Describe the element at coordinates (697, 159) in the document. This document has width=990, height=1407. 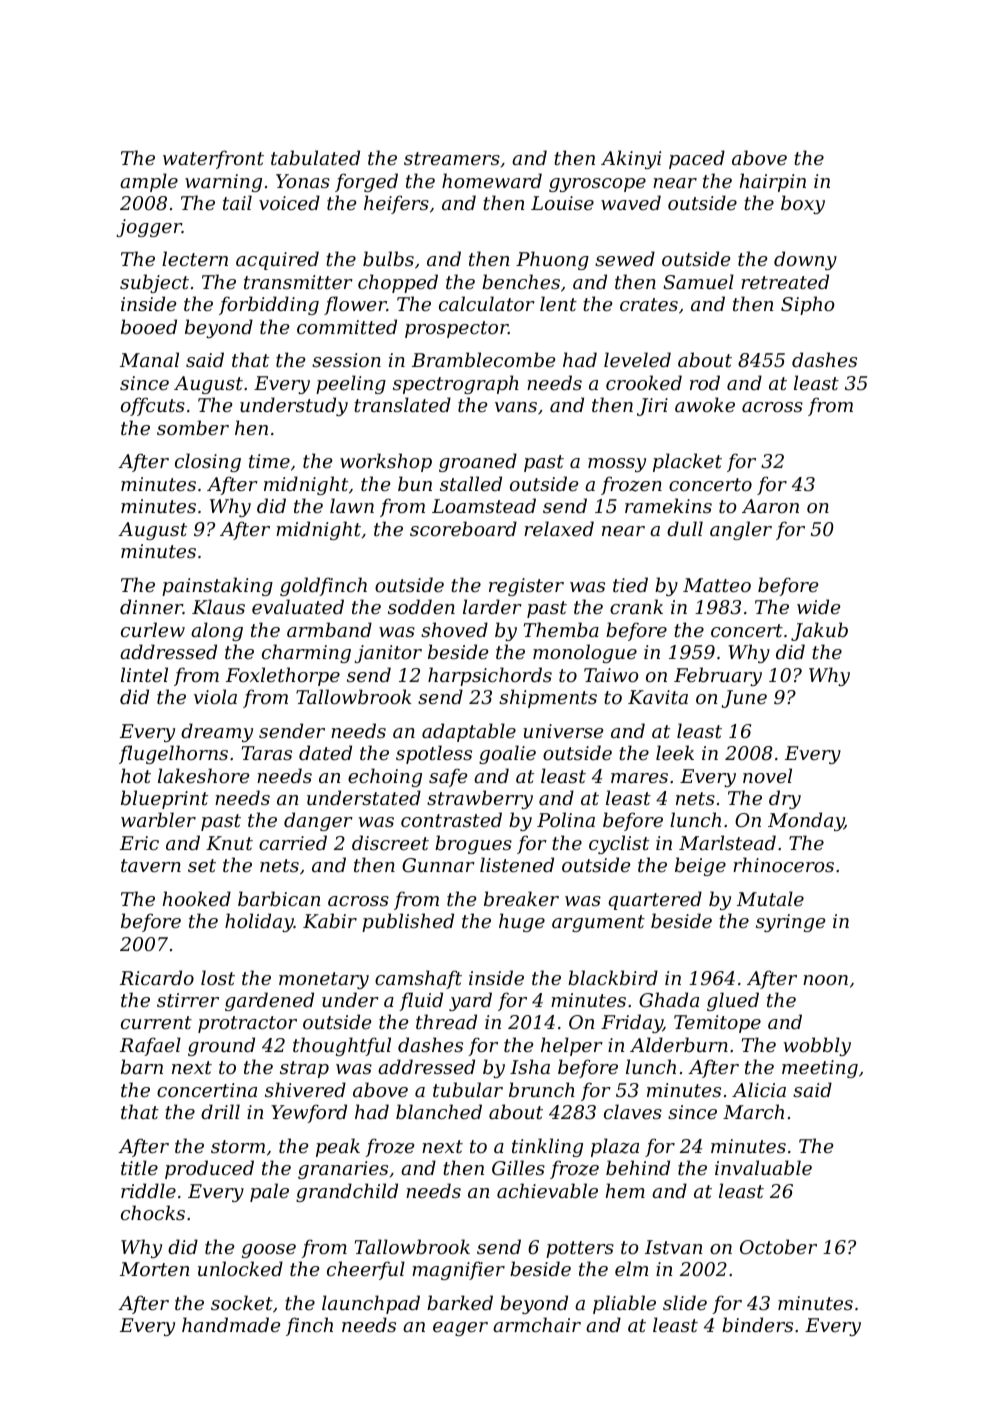
I see `paced` at that location.
